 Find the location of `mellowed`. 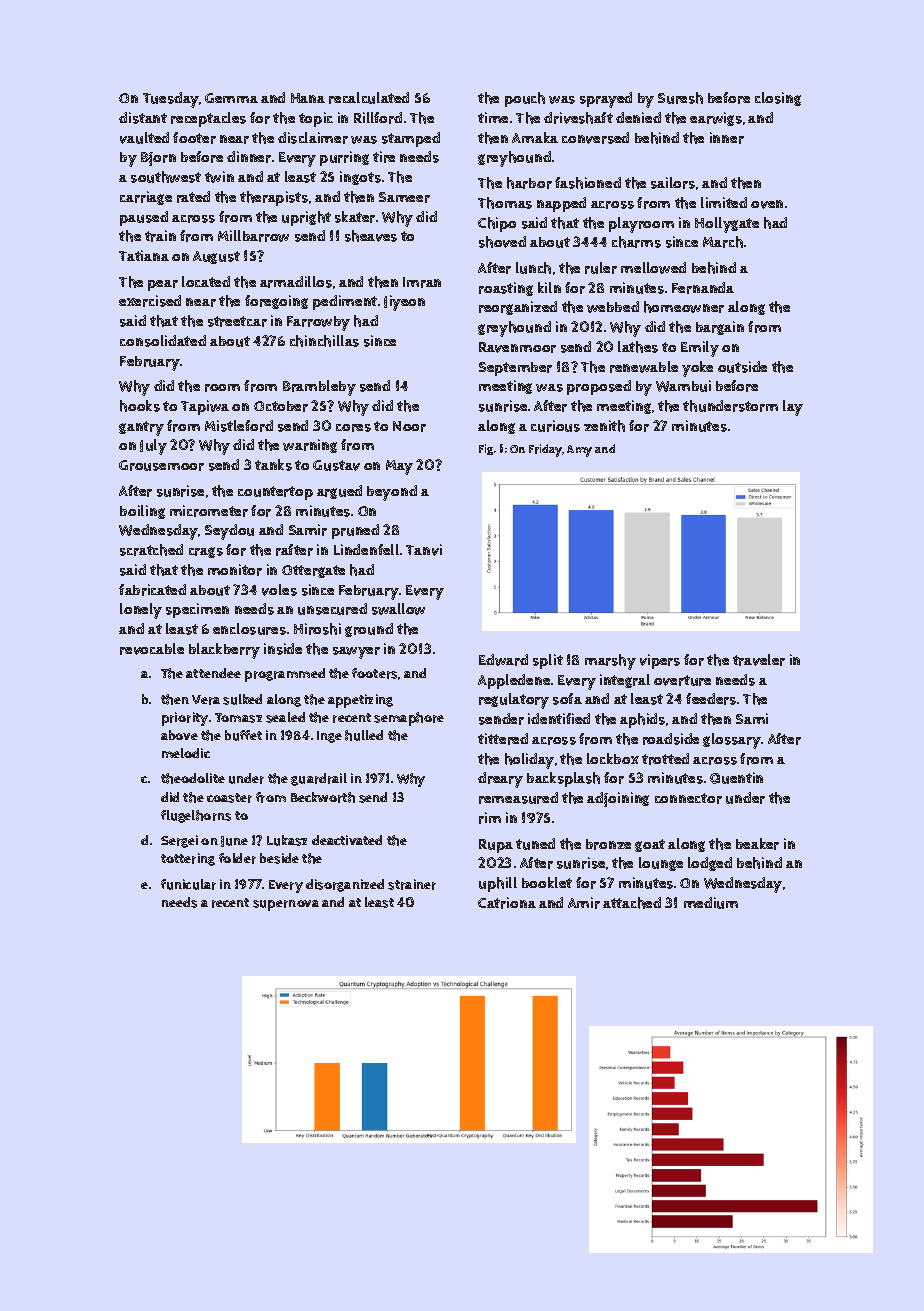

mellowed is located at coordinates (653, 268).
